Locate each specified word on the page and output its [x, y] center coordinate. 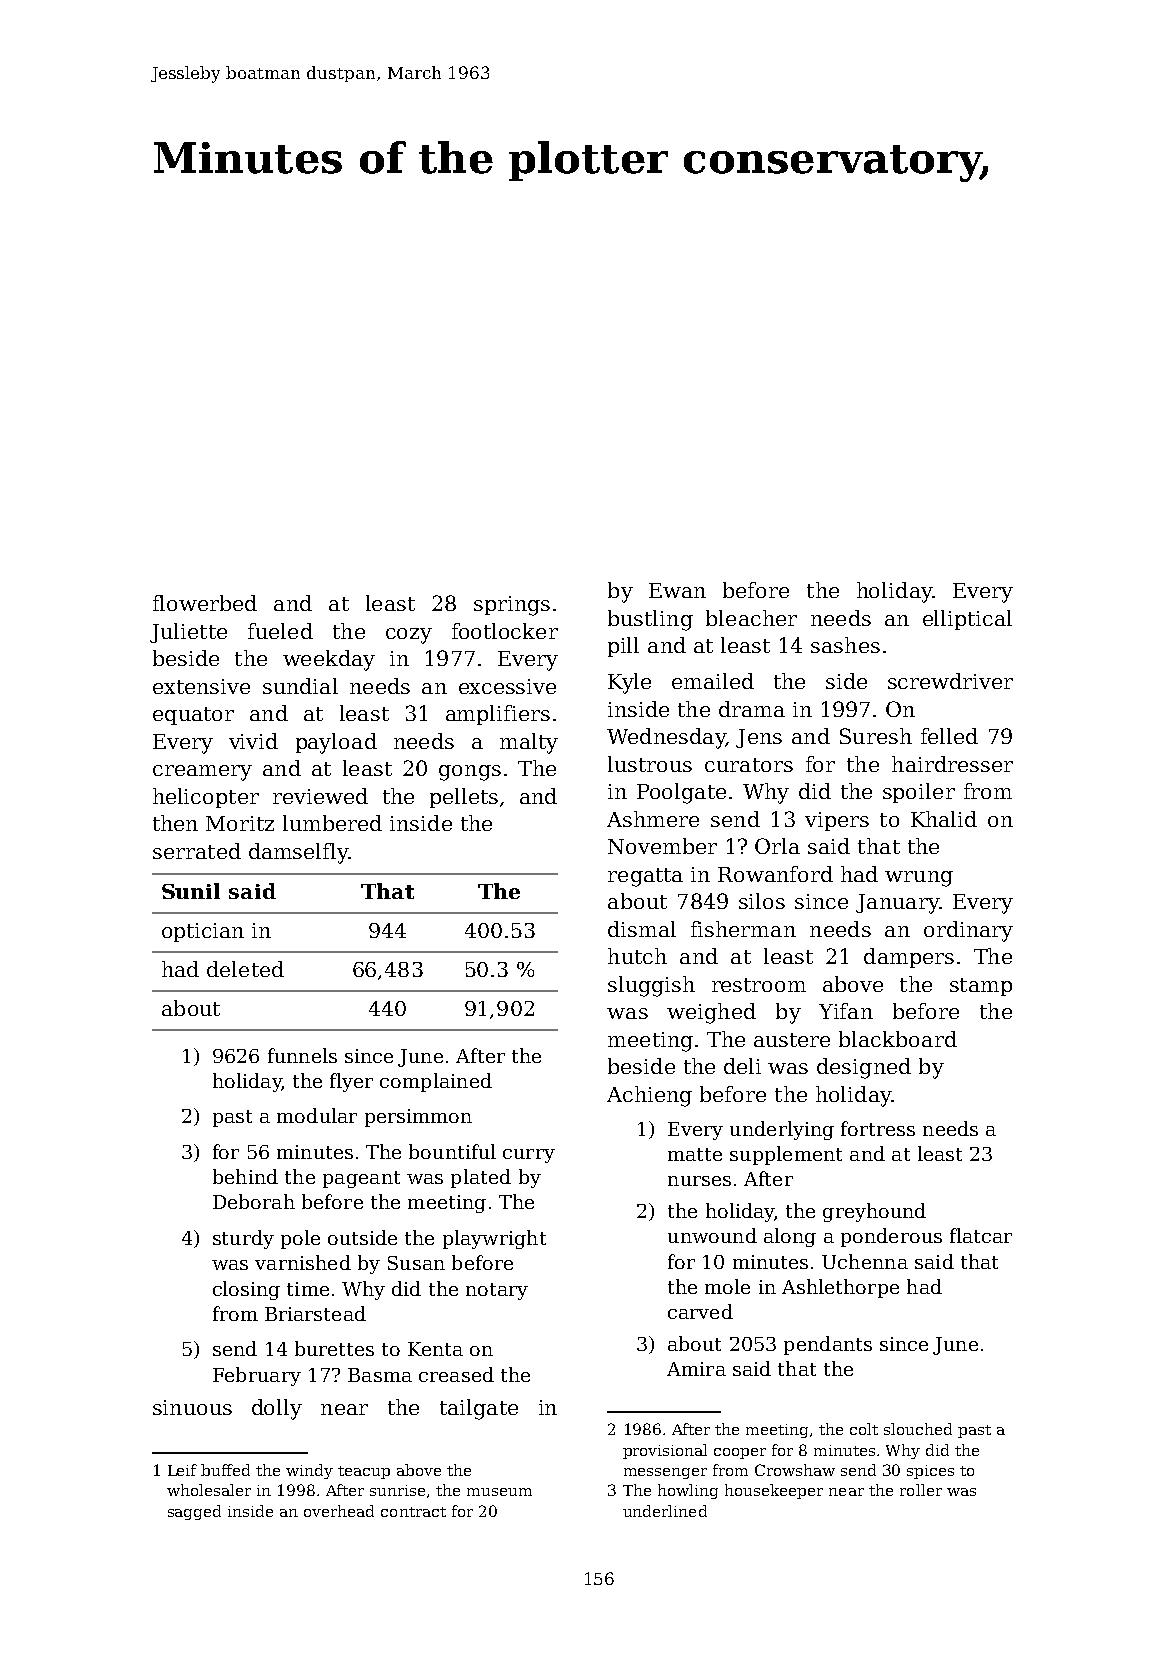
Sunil [191, 891]
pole [300, 1239]
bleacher [751, 618]
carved [700, 1311]
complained [436, 1082]
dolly [277, 1409]
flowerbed [205, 603]
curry [529, 1156]
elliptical [967, 620]
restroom [759, 985]
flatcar [981, 1235]
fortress [878, 1128]
